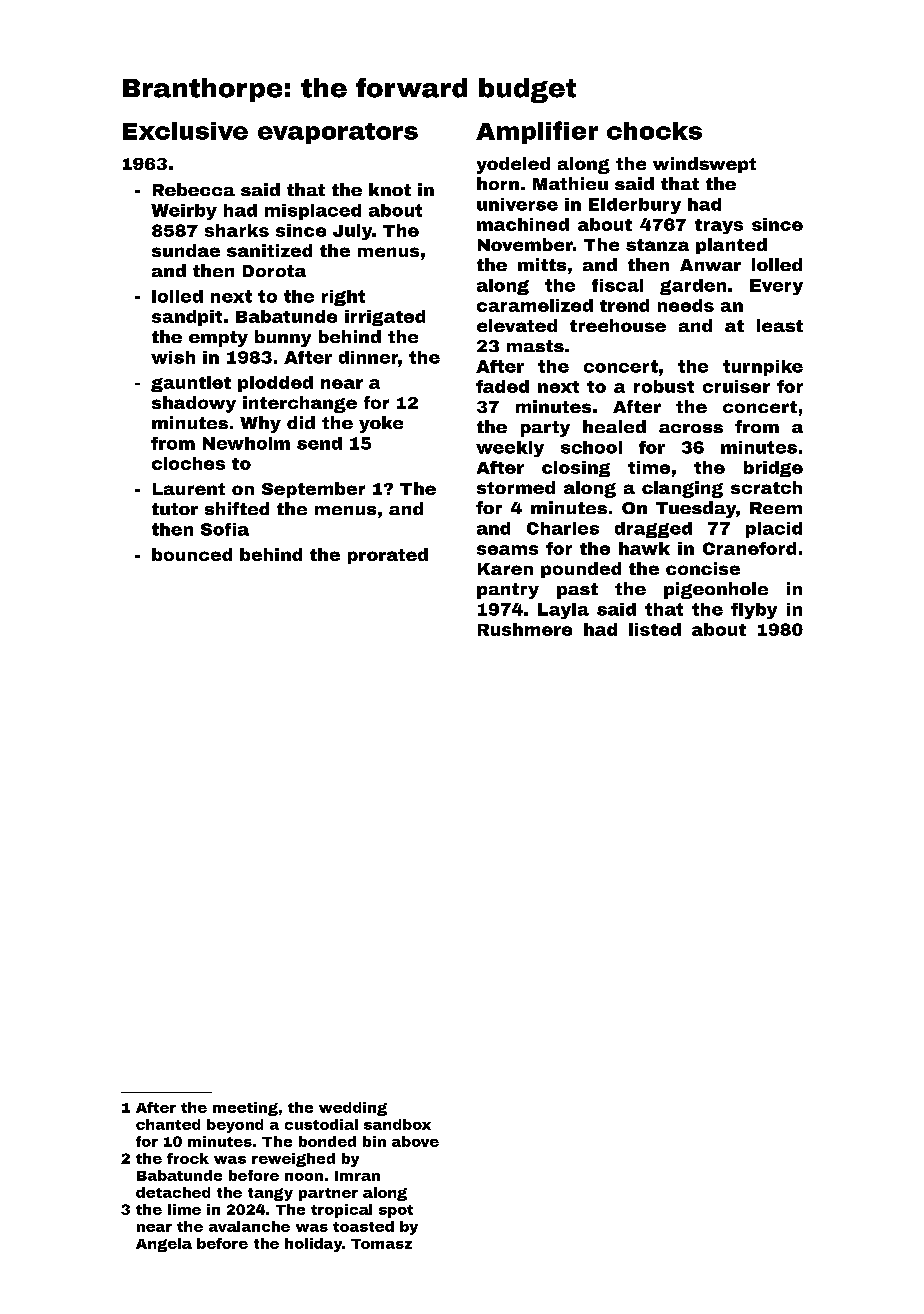 The image size is (924, 1314). I want to click on Weirby, so click(184, 212).
